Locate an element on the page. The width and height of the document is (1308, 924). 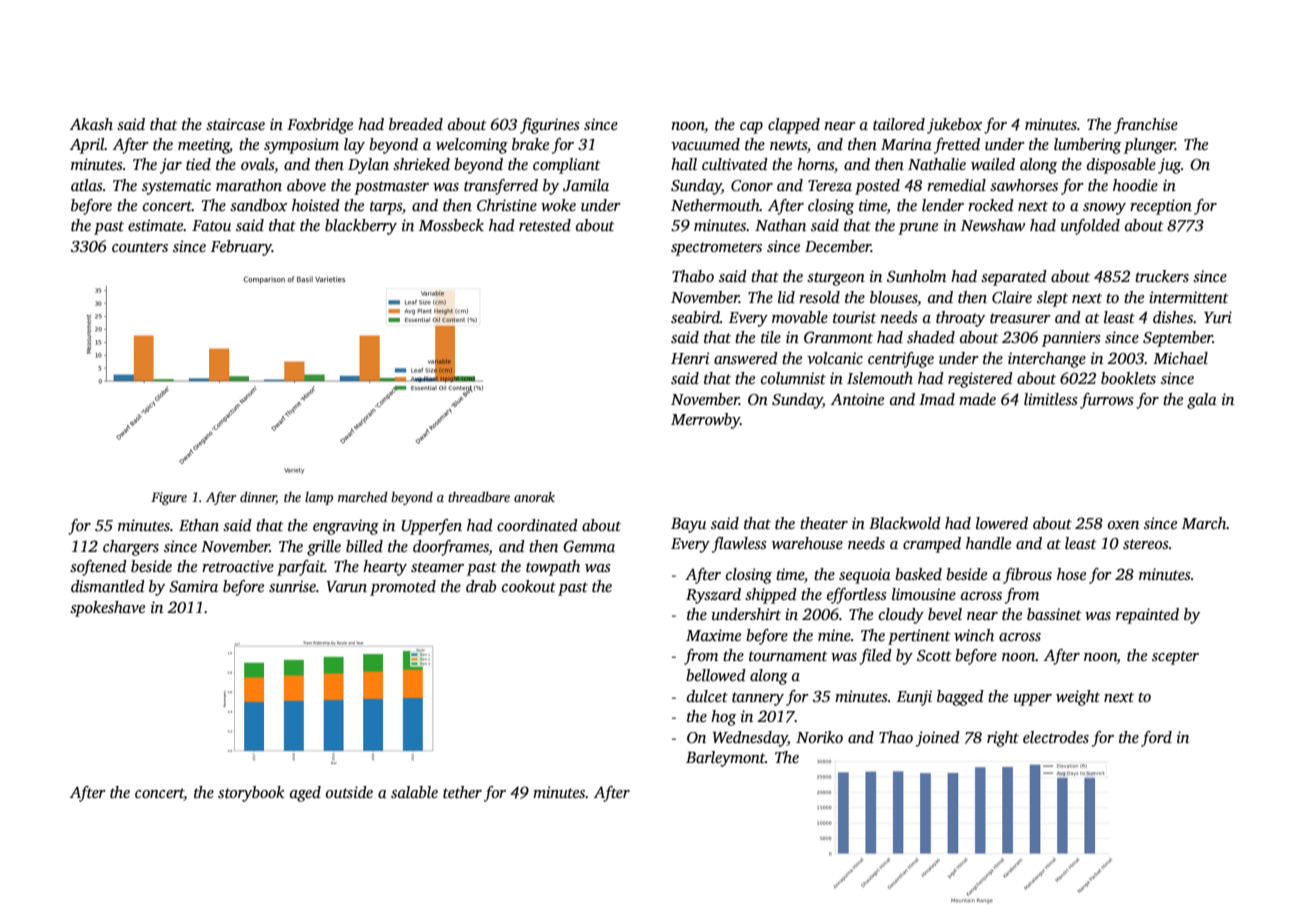
Bayu is located at coordinates (688, 525).
